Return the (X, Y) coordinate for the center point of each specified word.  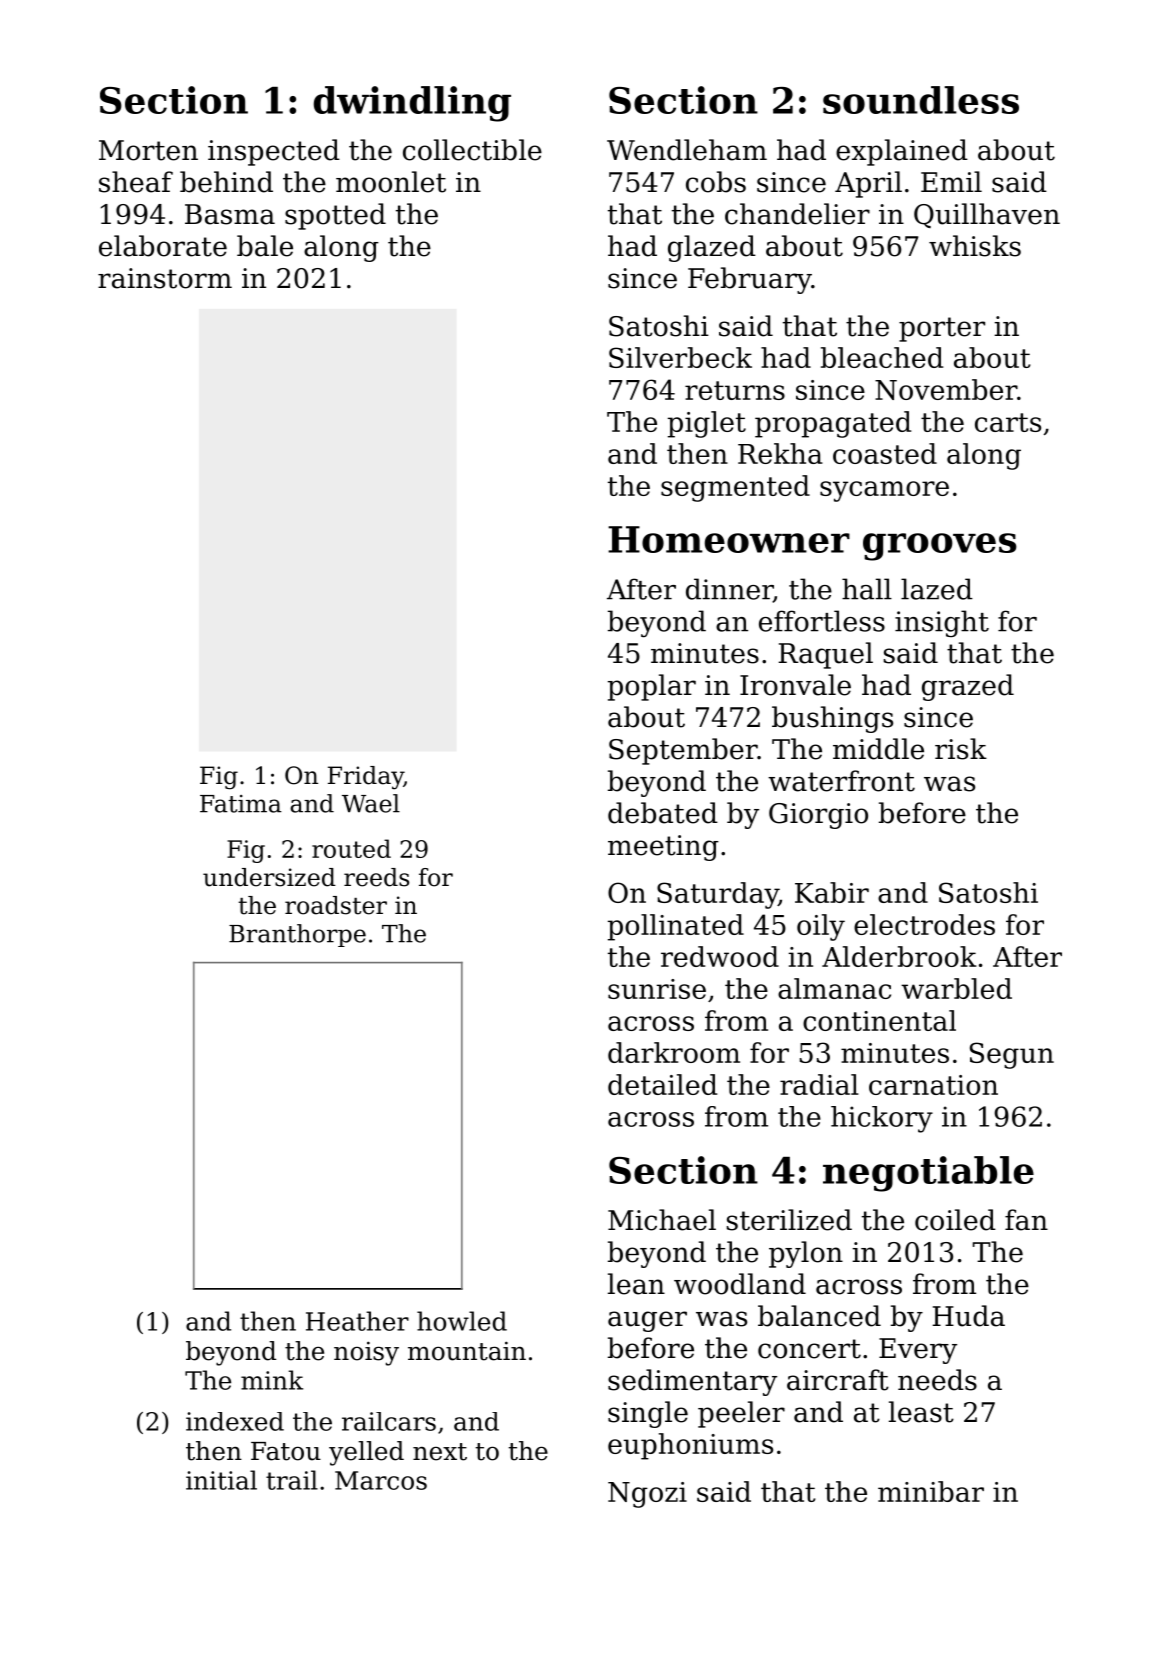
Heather (357, 1321)
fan (1026, 1220)
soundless (921, 100)
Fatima (241, 804)
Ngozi (647, 1495)
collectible (472, 150)
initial (221, 1480)
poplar (652, 687)
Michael (662, 1220)
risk (961, 749)
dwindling (412, 104)
